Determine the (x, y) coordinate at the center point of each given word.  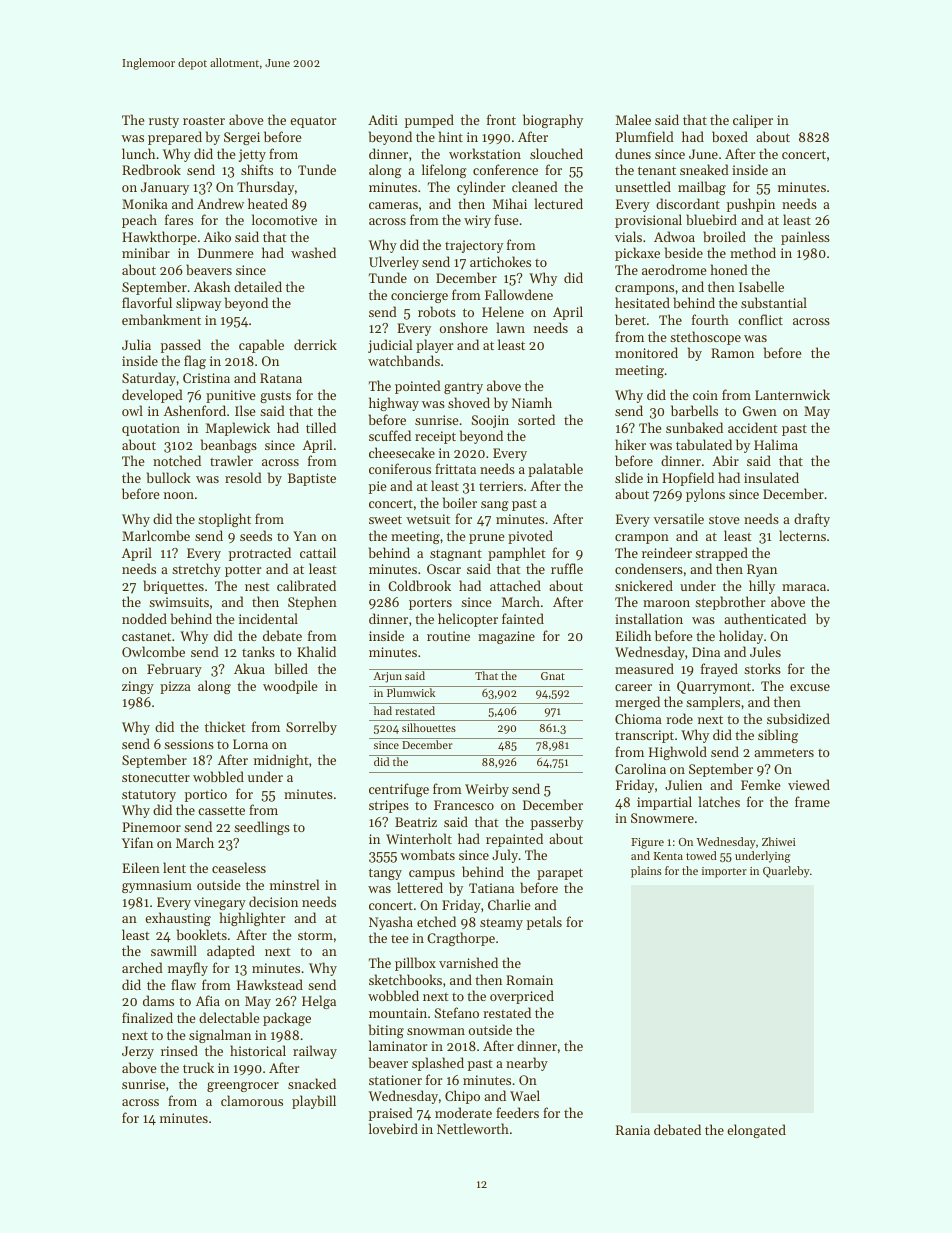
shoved (469, 402)
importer (724, 872)
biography (553, 121)
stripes (389, 806)
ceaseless (239, 867)
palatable (555, 470)
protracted (260, 554)
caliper (753, 121)
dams (158, 1000)
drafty (812, 520)
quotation (151, 429)
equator (313, 122)
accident (753, 427)
